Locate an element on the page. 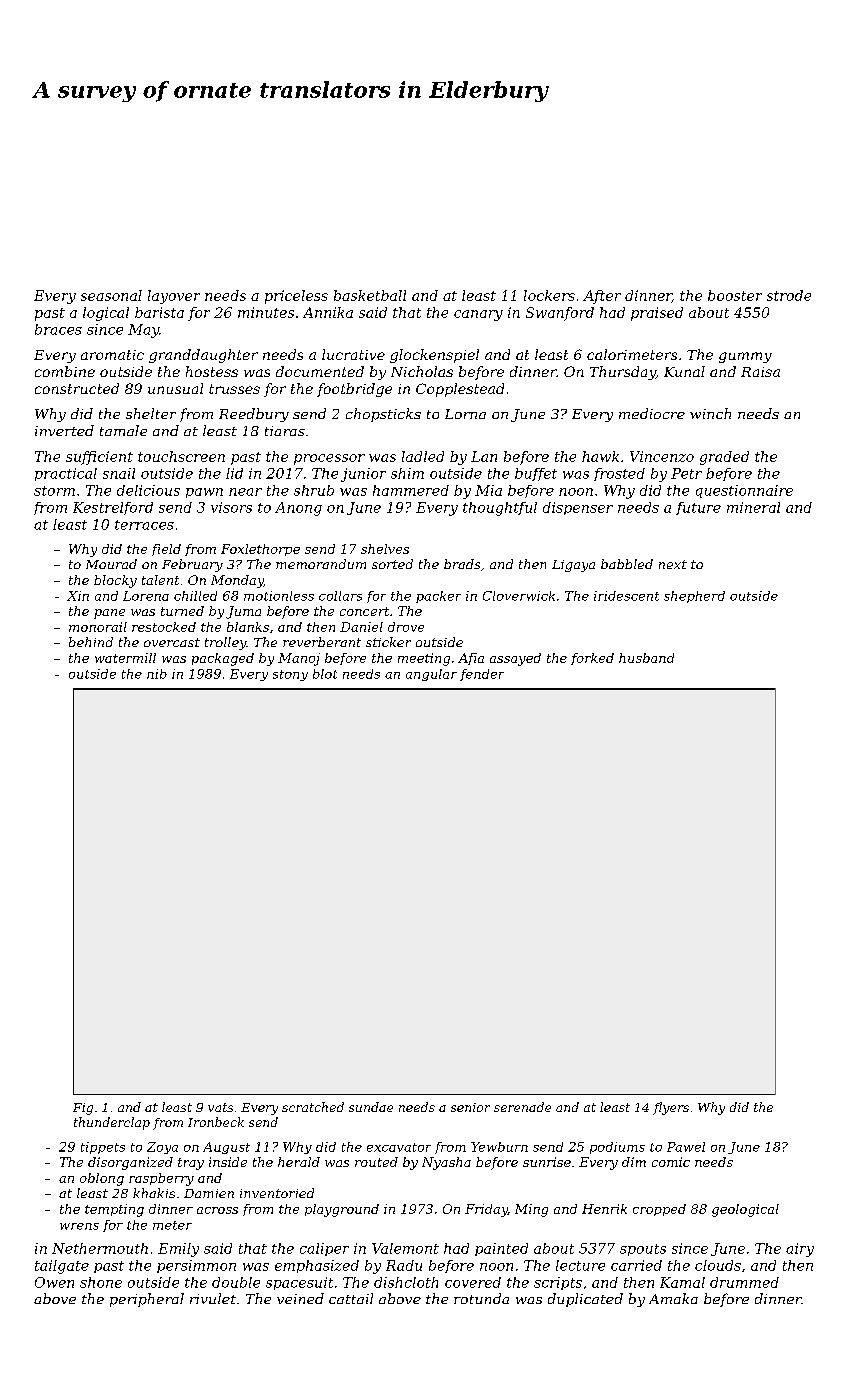 The width and height of the page is (849, 1400). emphasized is located at coordinates (317, 1266).
